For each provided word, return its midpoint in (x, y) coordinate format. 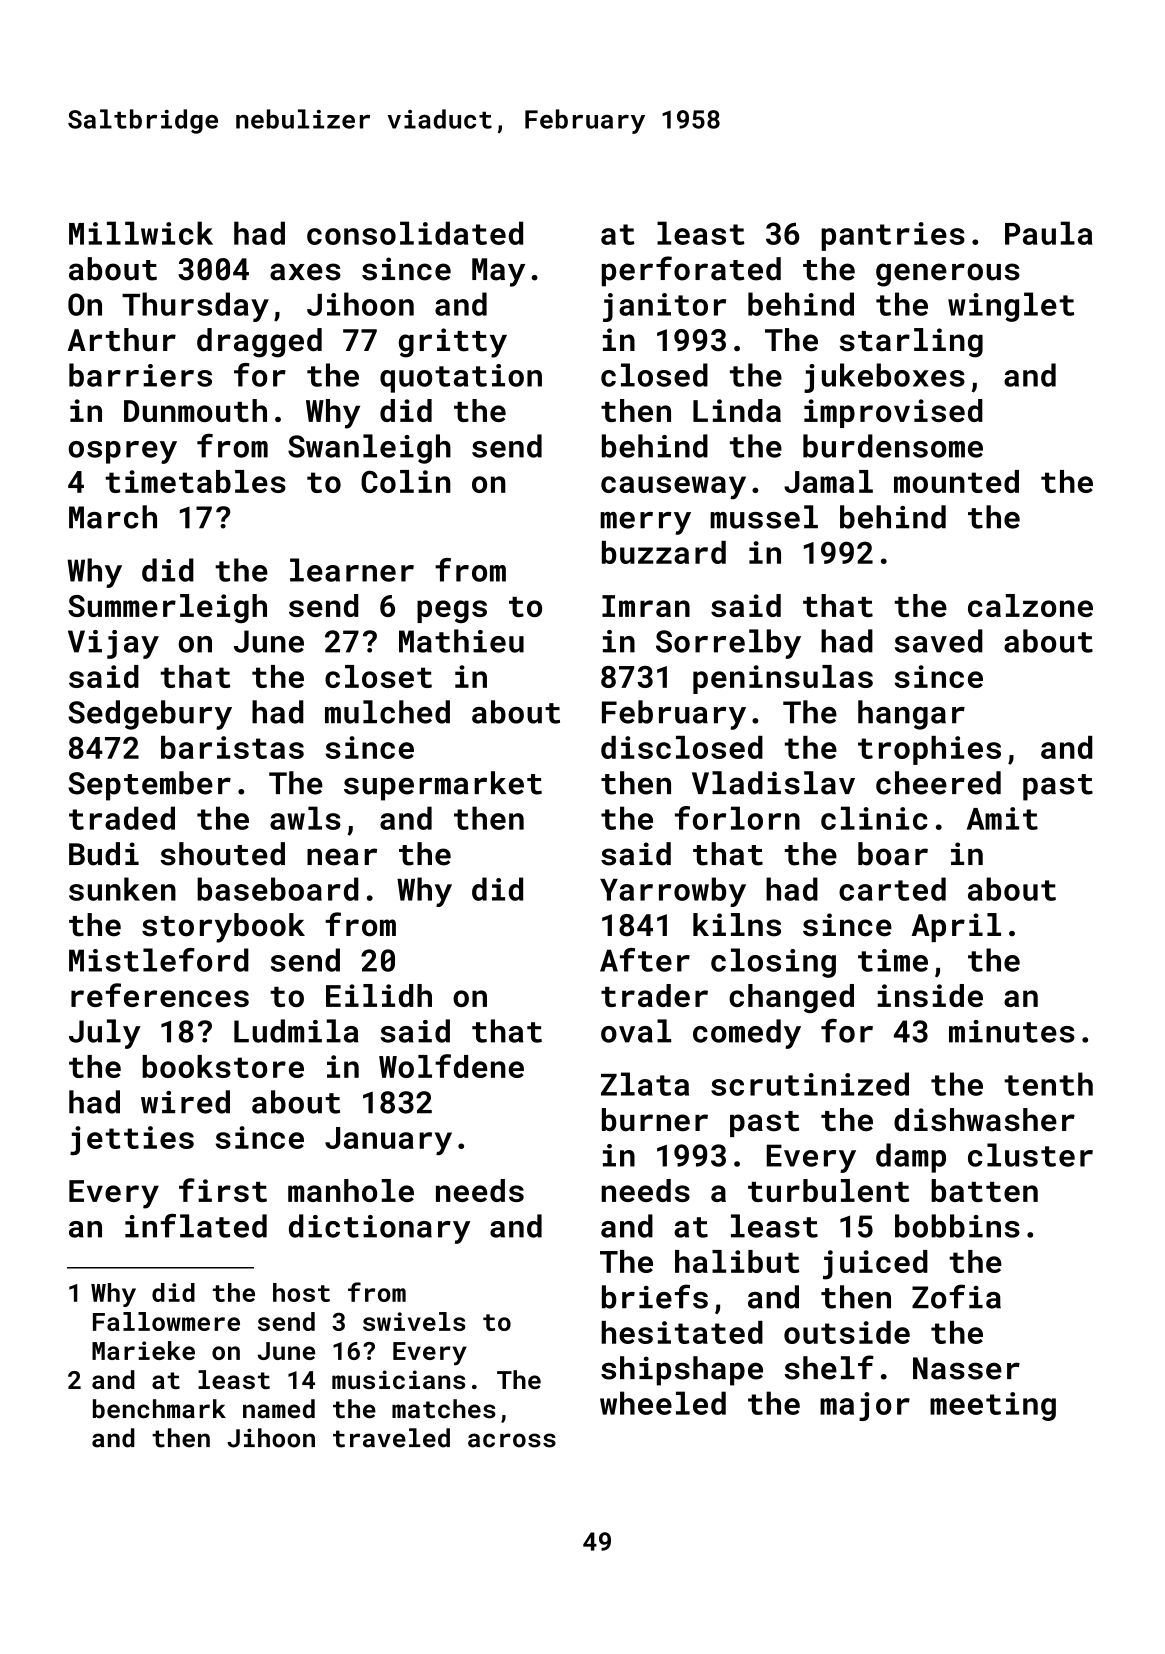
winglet (1011, 307)
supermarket (443, 786)
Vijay (113, 644)
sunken (122, 889)
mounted (956, 481)
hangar (911, 715)
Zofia (956, 1296)
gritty (453, 343)
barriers (140, 375)
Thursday (195, 307)
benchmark (159, 1409)
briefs (655, 1296)
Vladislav (773, 783)
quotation (461, 378)
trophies (929, 750)
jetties (132, 1140)
